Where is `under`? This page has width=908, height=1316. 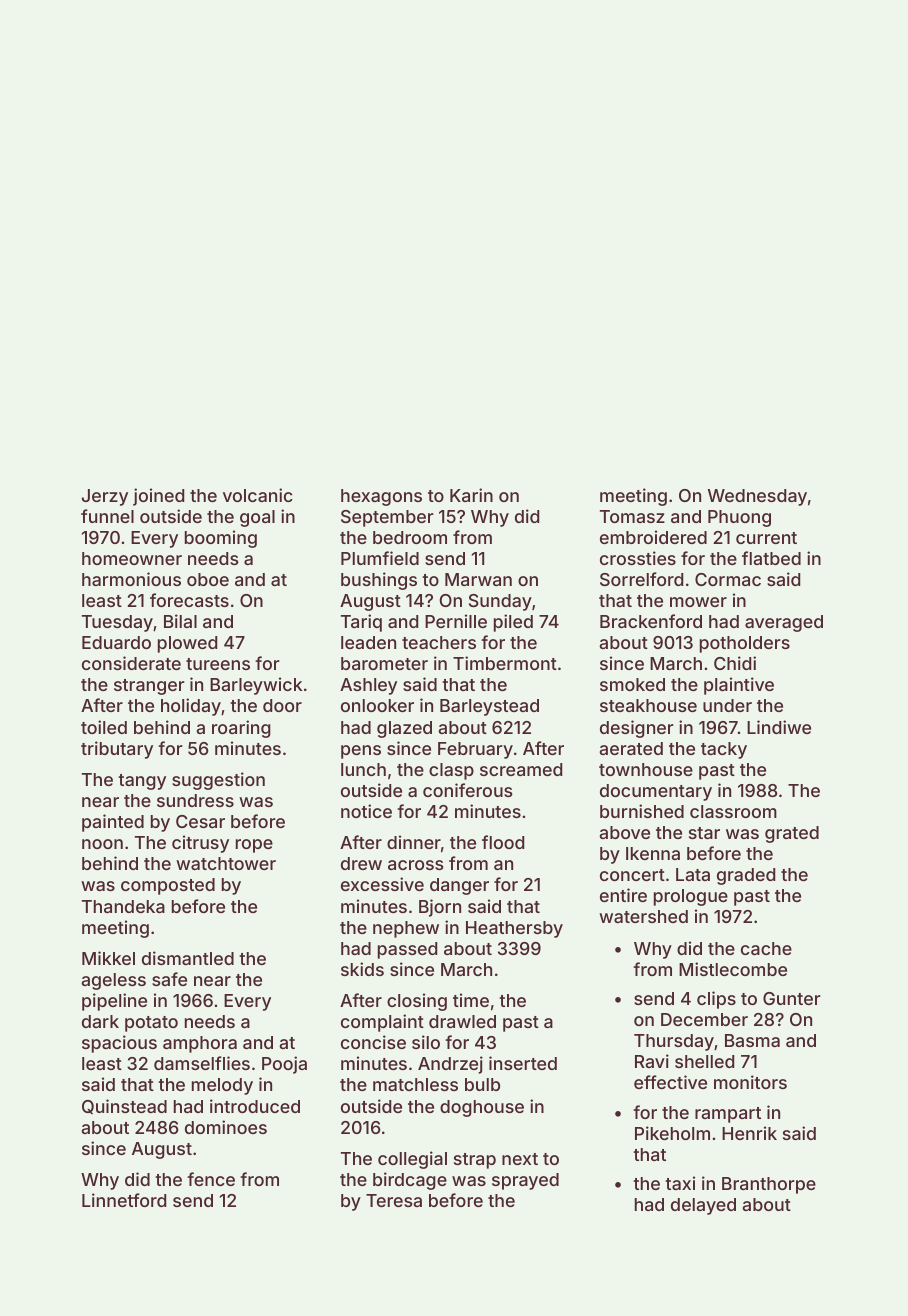
under is located at coordinates (727, 705).
